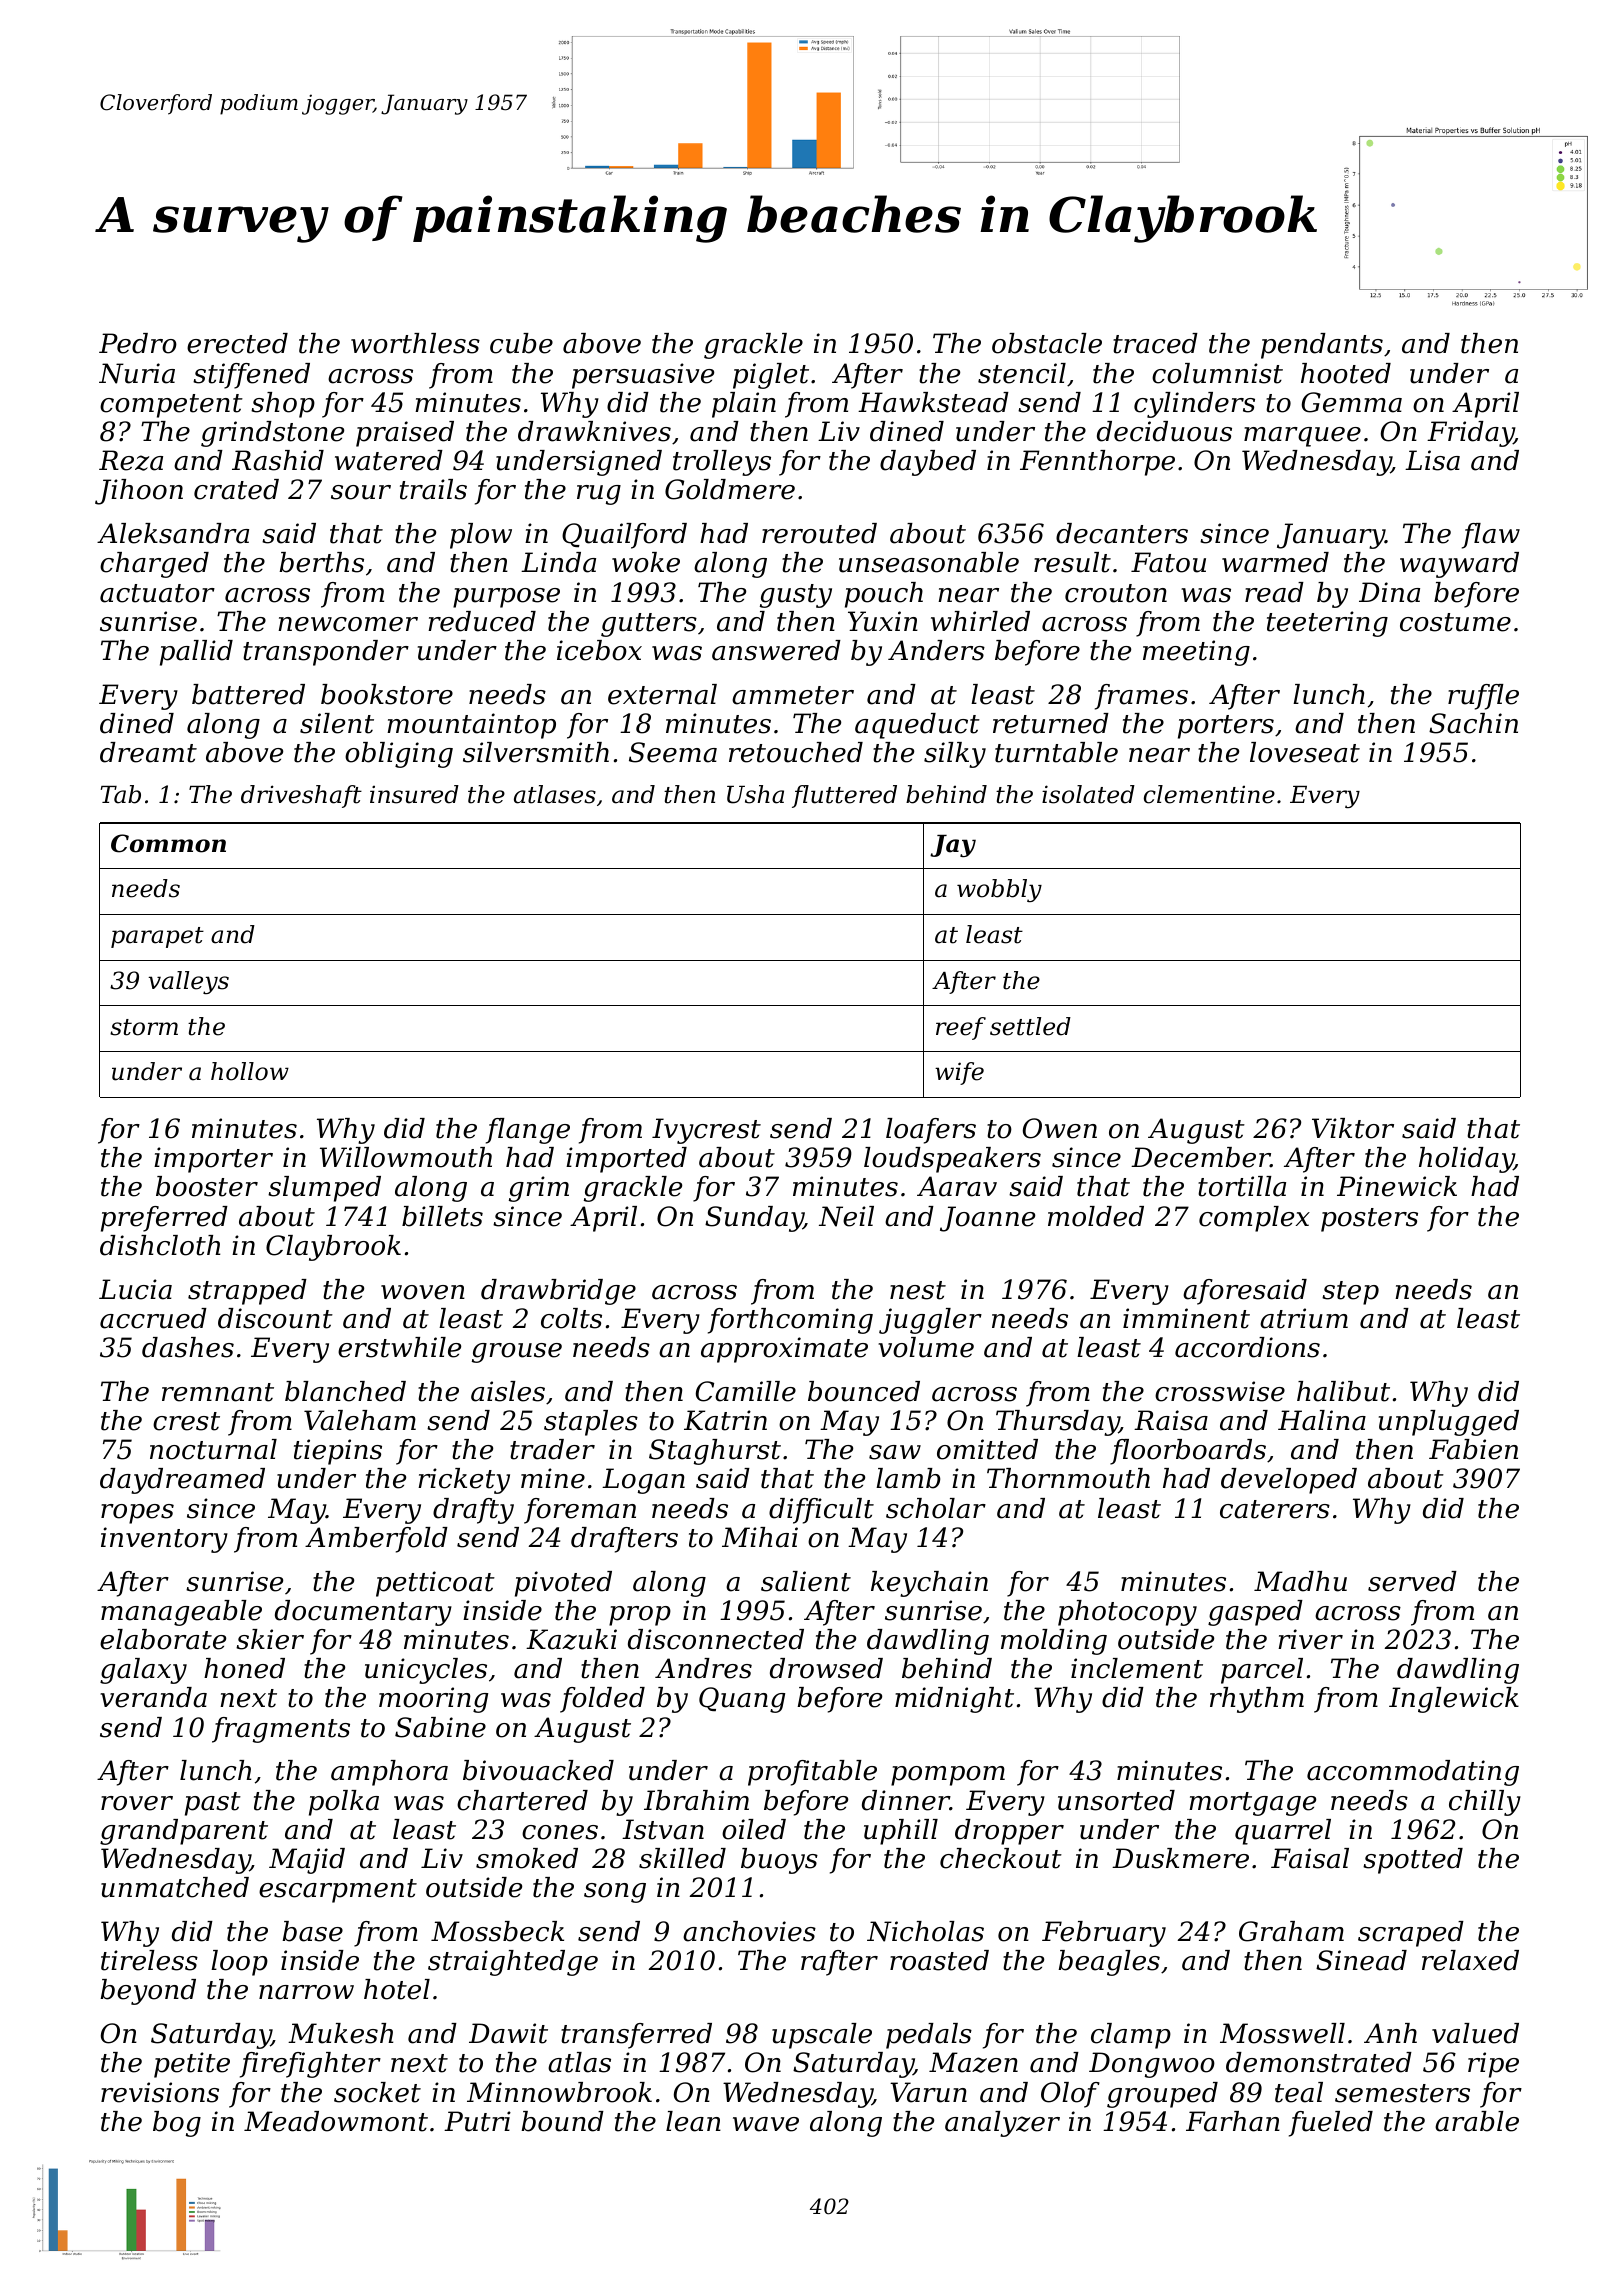 This document has height=2292, width=1620. I want to click on bog, so click(177, 2124).
